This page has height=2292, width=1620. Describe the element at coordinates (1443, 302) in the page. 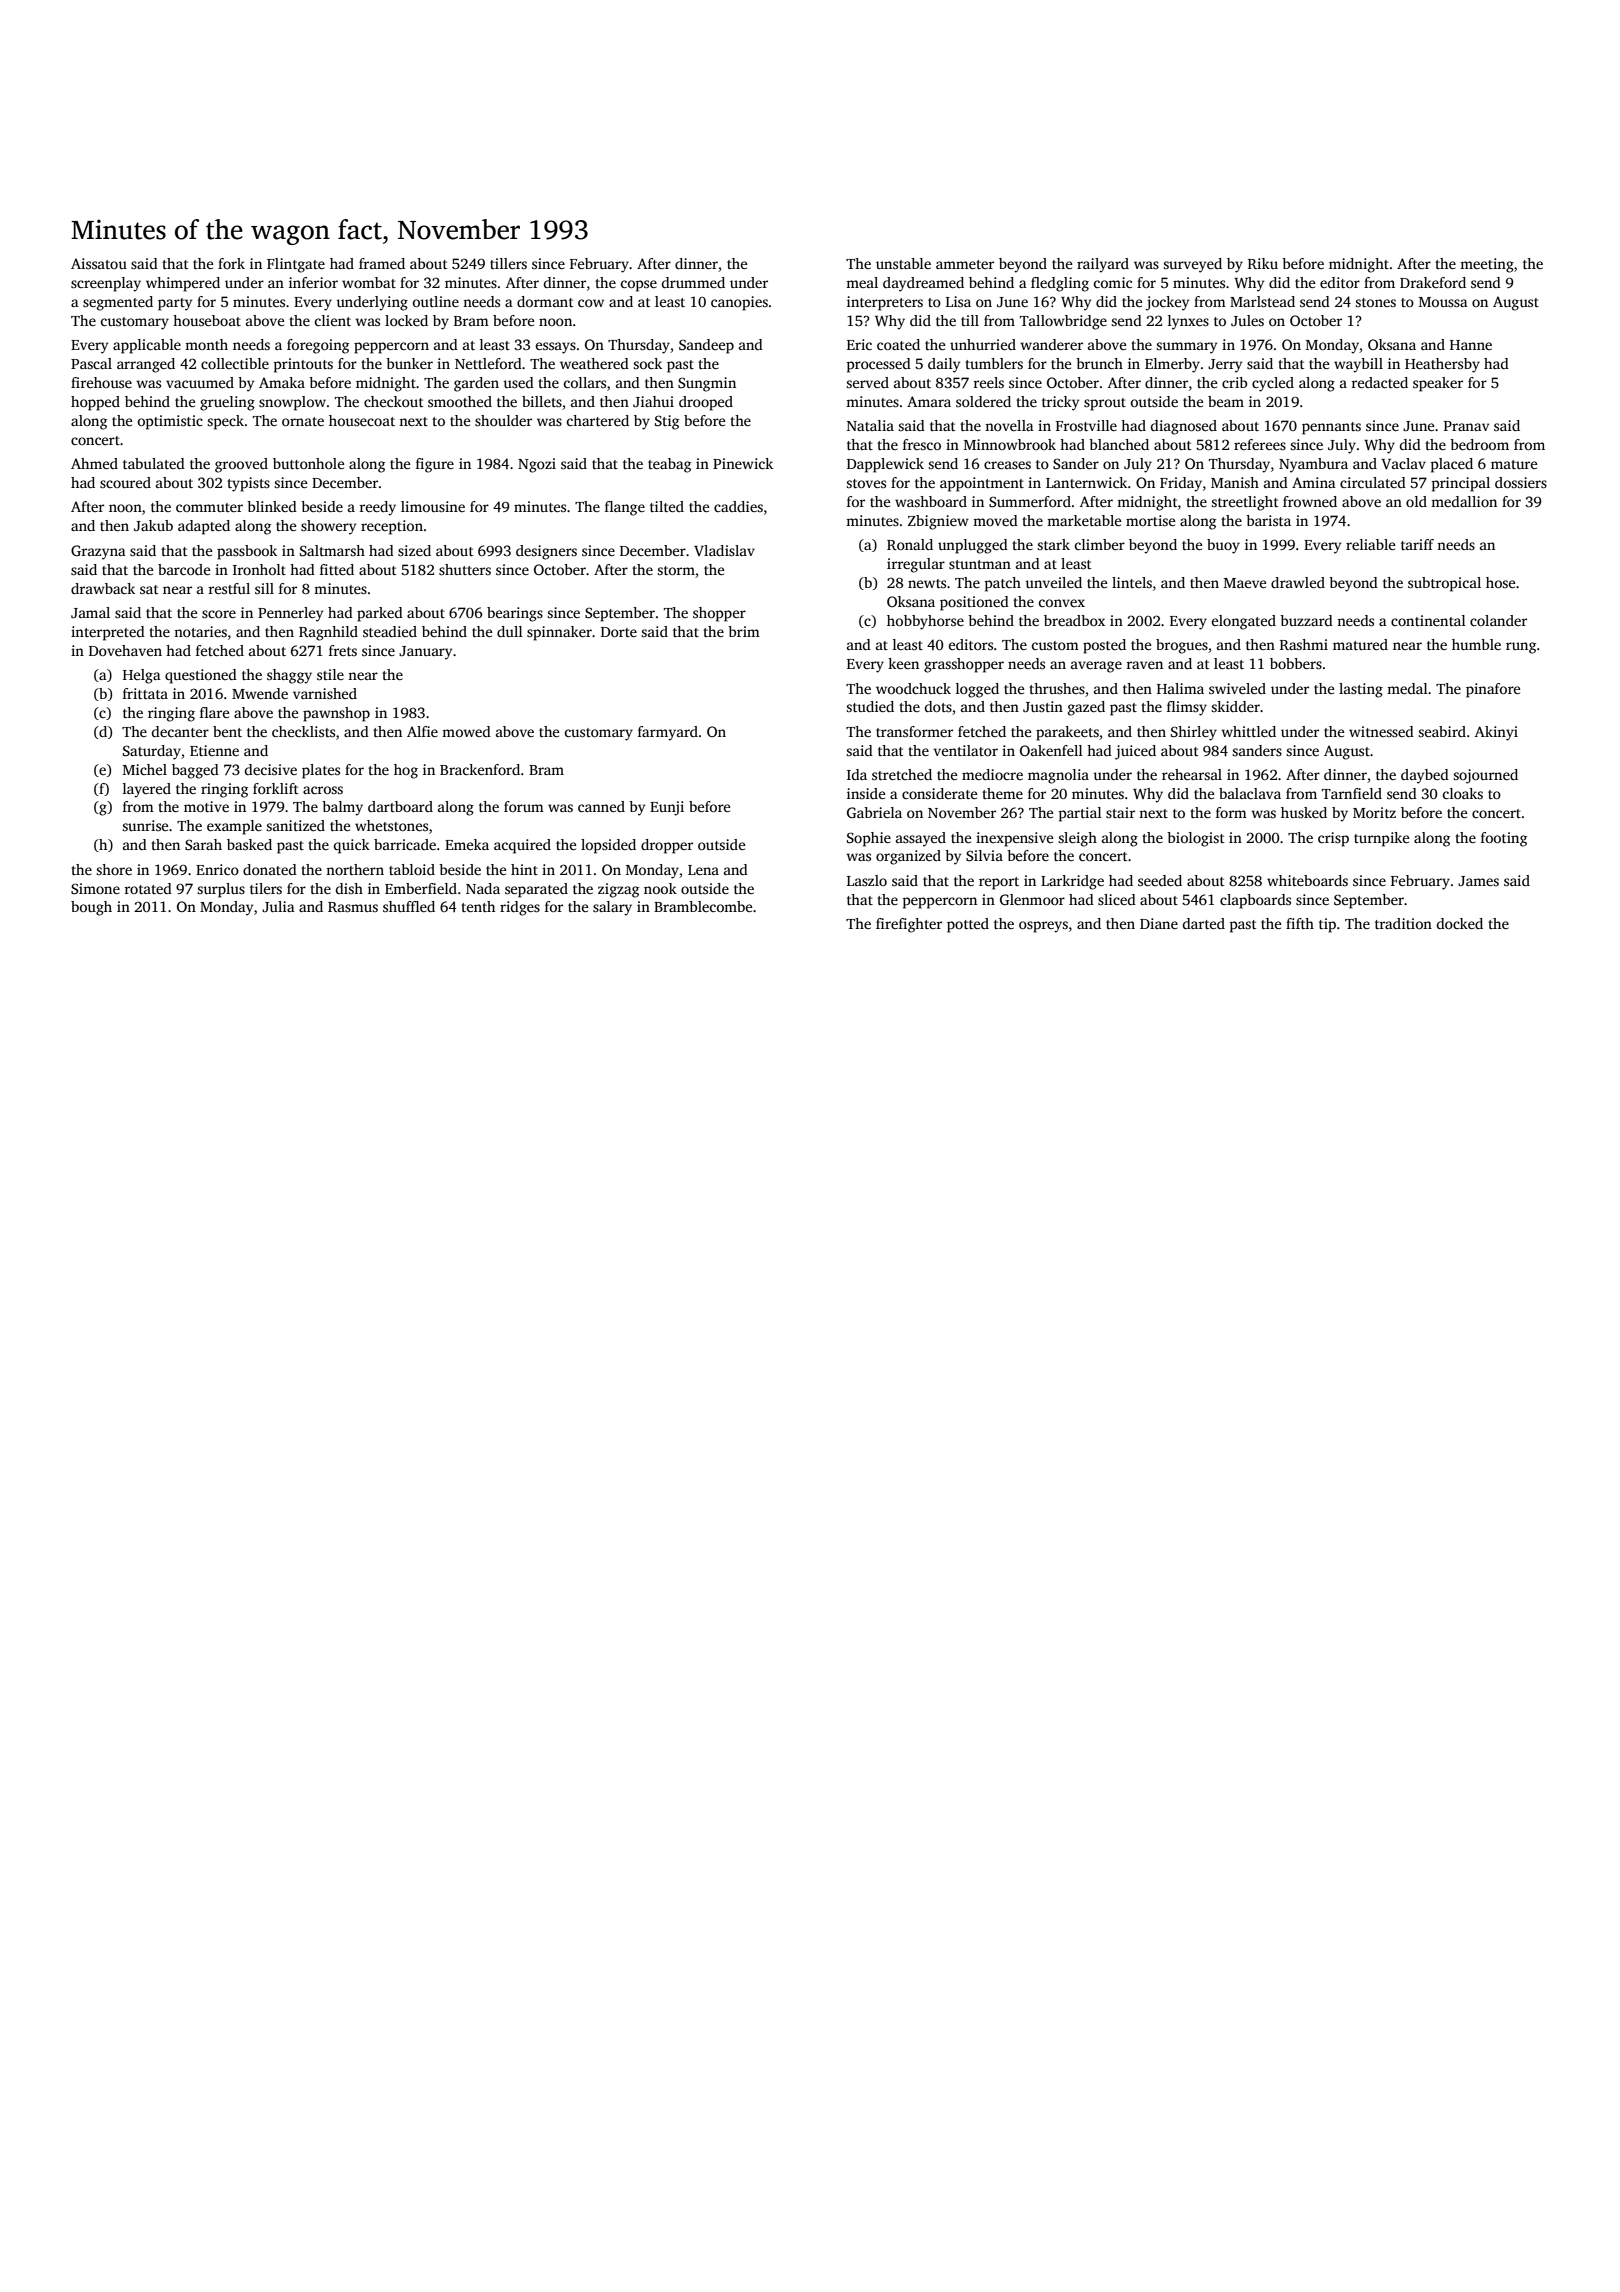

I see `Moussa` at that location.
